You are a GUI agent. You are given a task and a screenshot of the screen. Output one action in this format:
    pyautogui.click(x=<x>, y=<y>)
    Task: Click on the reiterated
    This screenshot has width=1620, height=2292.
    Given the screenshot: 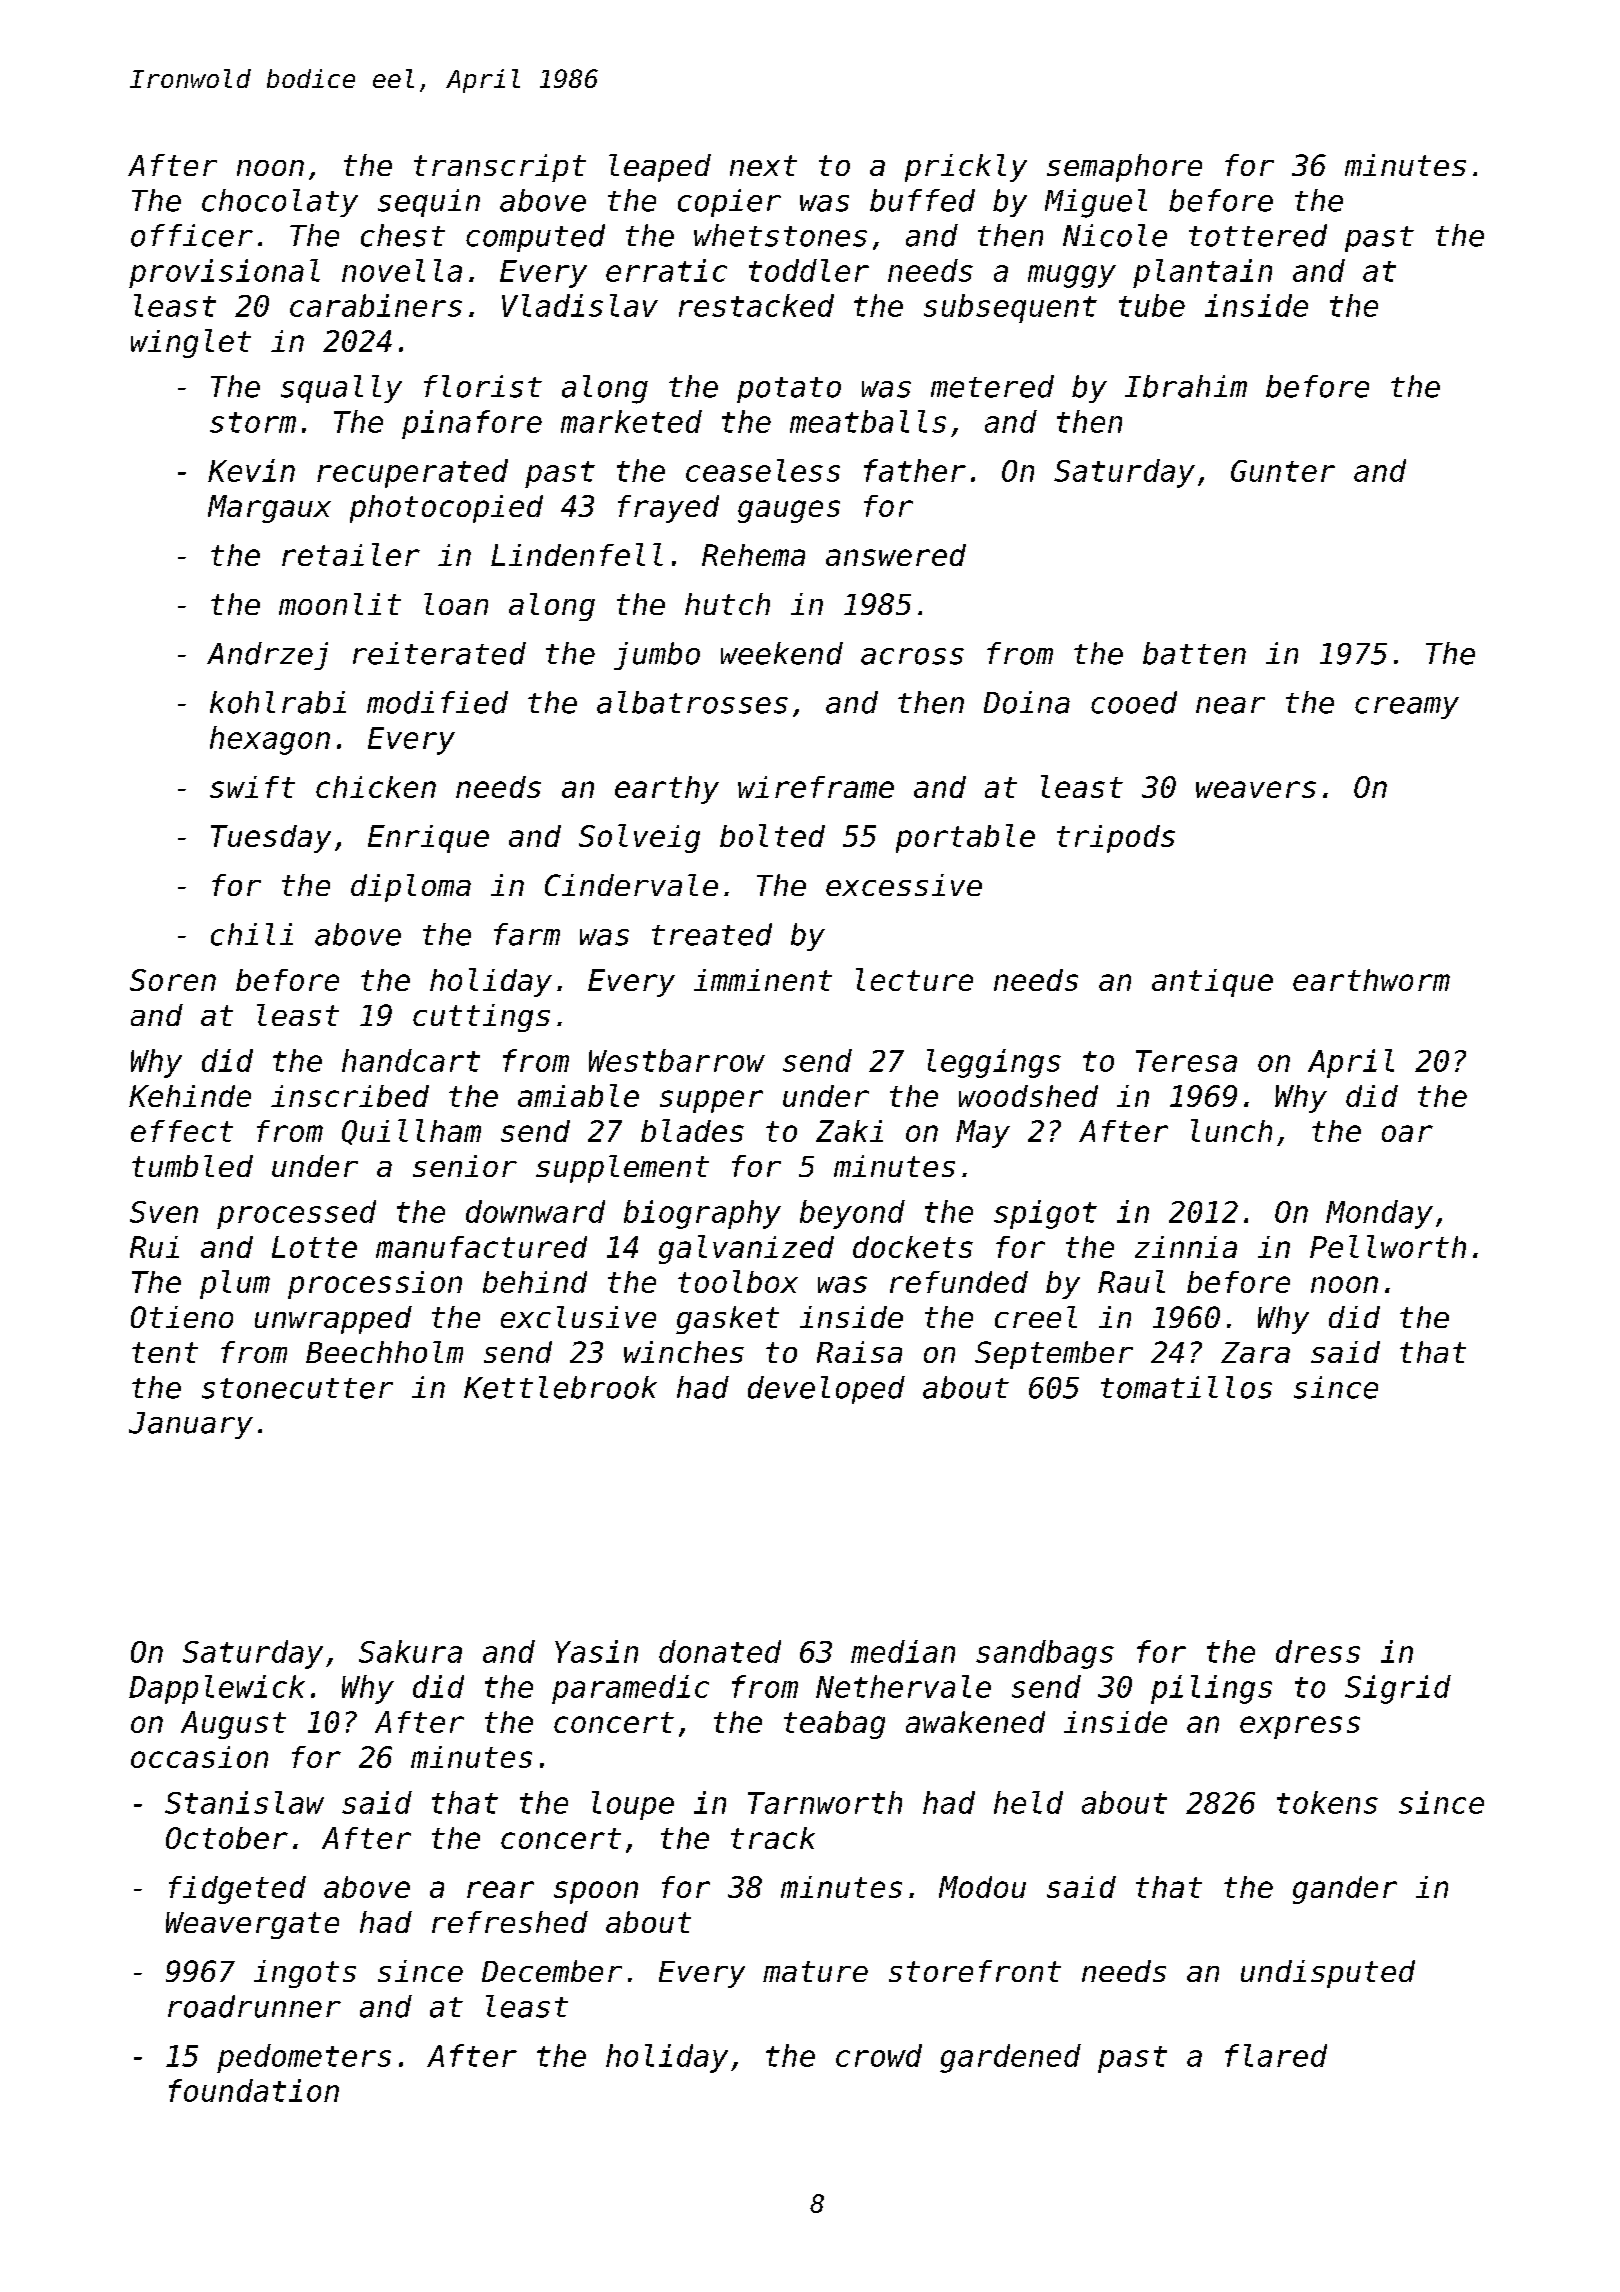 What is the action you would take?
    pyautogui.click(x=439, y=653)
